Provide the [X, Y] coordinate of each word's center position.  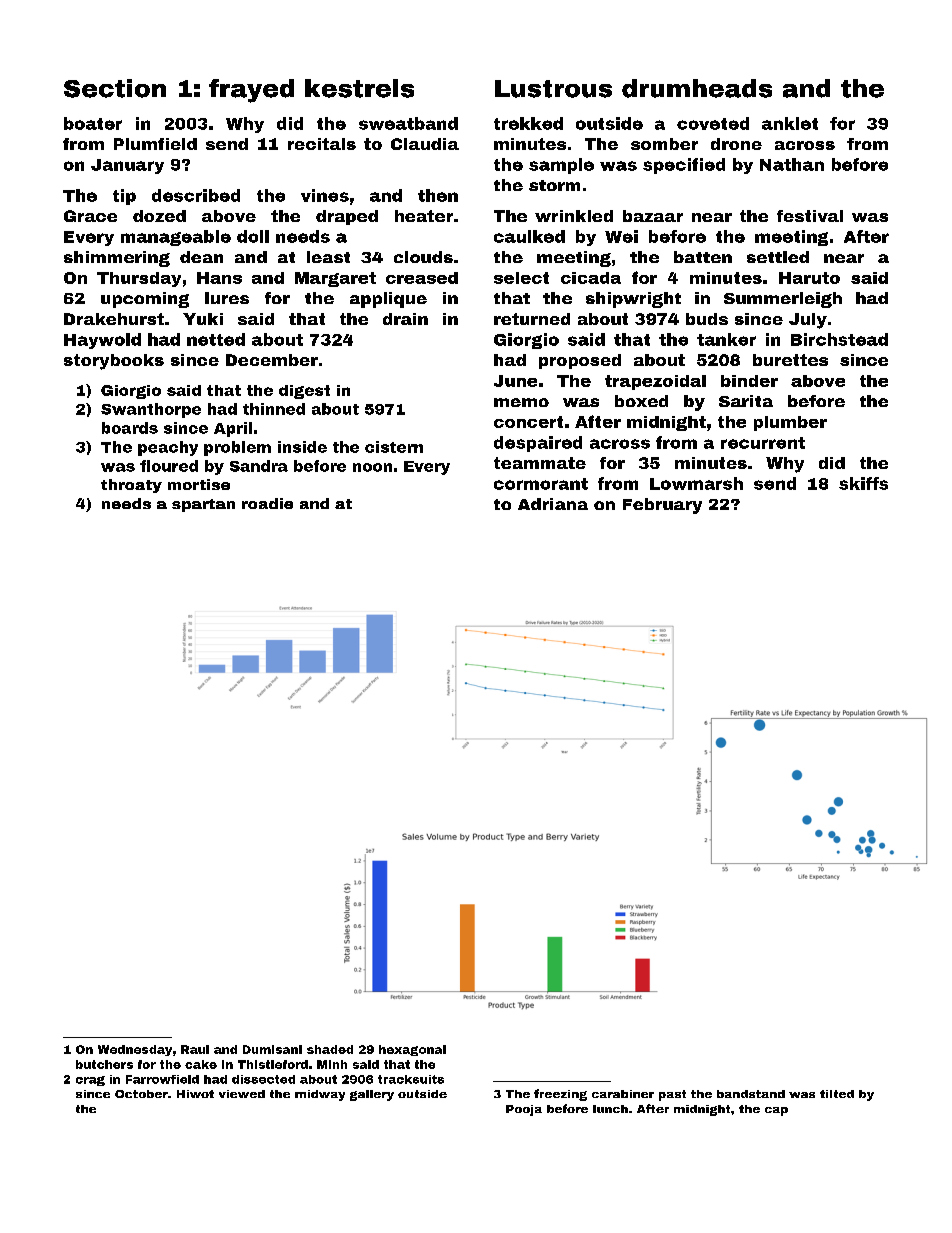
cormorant [541, 484]
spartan [203, 505]
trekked [528, 123]
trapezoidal [655, 382]
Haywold [102, 341]
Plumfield [155, 144]
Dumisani [272, 1049]
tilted [837, 1094]
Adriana [553, 504]
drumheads [697, 88]
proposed [580, 361]
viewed [242, 1094]
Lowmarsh [696, 483]
